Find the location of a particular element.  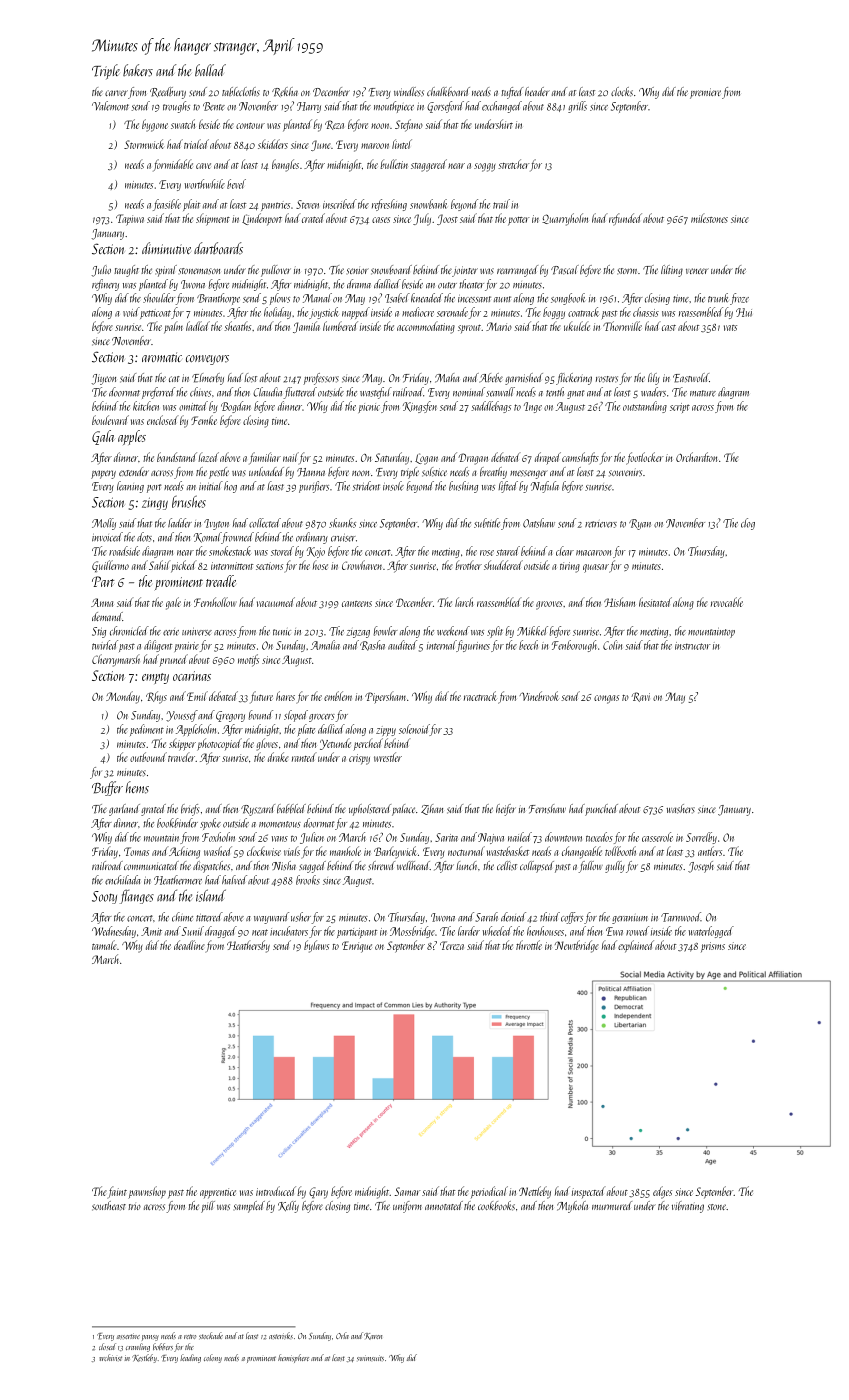

grills is located at coordinates (577, 107).
